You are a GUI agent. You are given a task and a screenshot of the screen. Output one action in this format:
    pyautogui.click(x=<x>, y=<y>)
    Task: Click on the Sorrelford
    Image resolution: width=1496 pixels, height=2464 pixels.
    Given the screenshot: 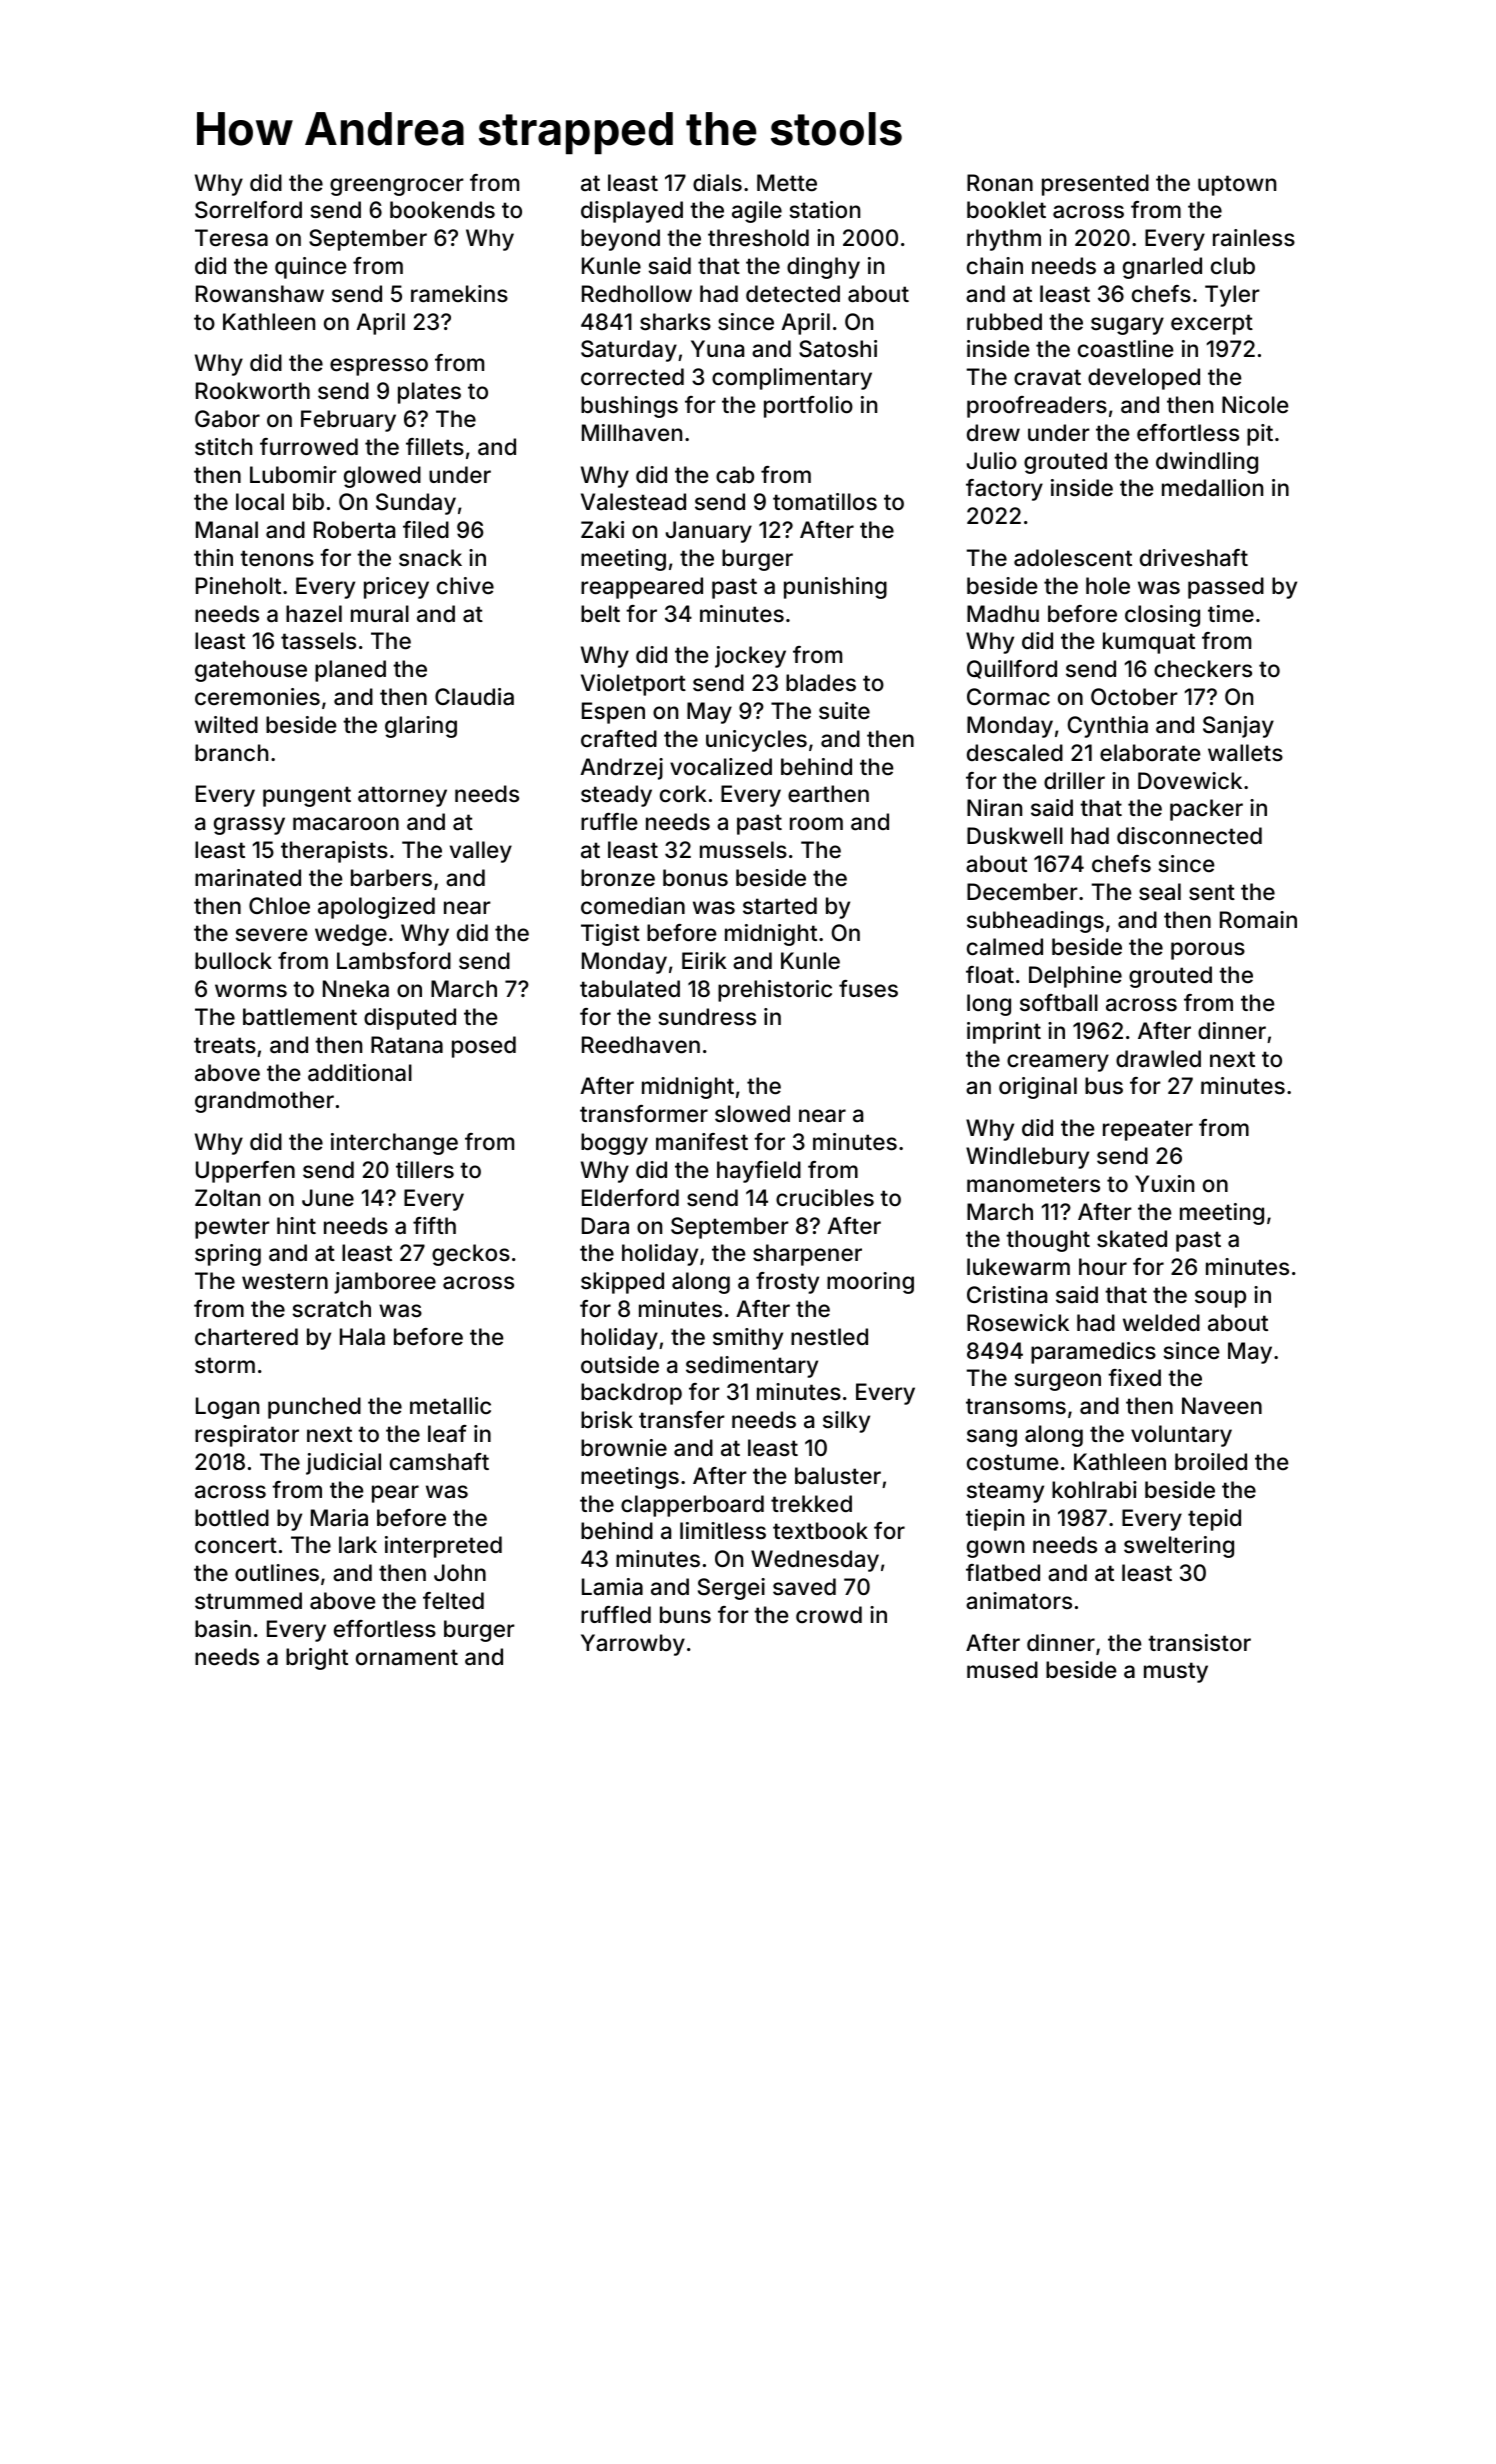 What is the action you would take?
    pyautogui.click(x=248, y=210)
